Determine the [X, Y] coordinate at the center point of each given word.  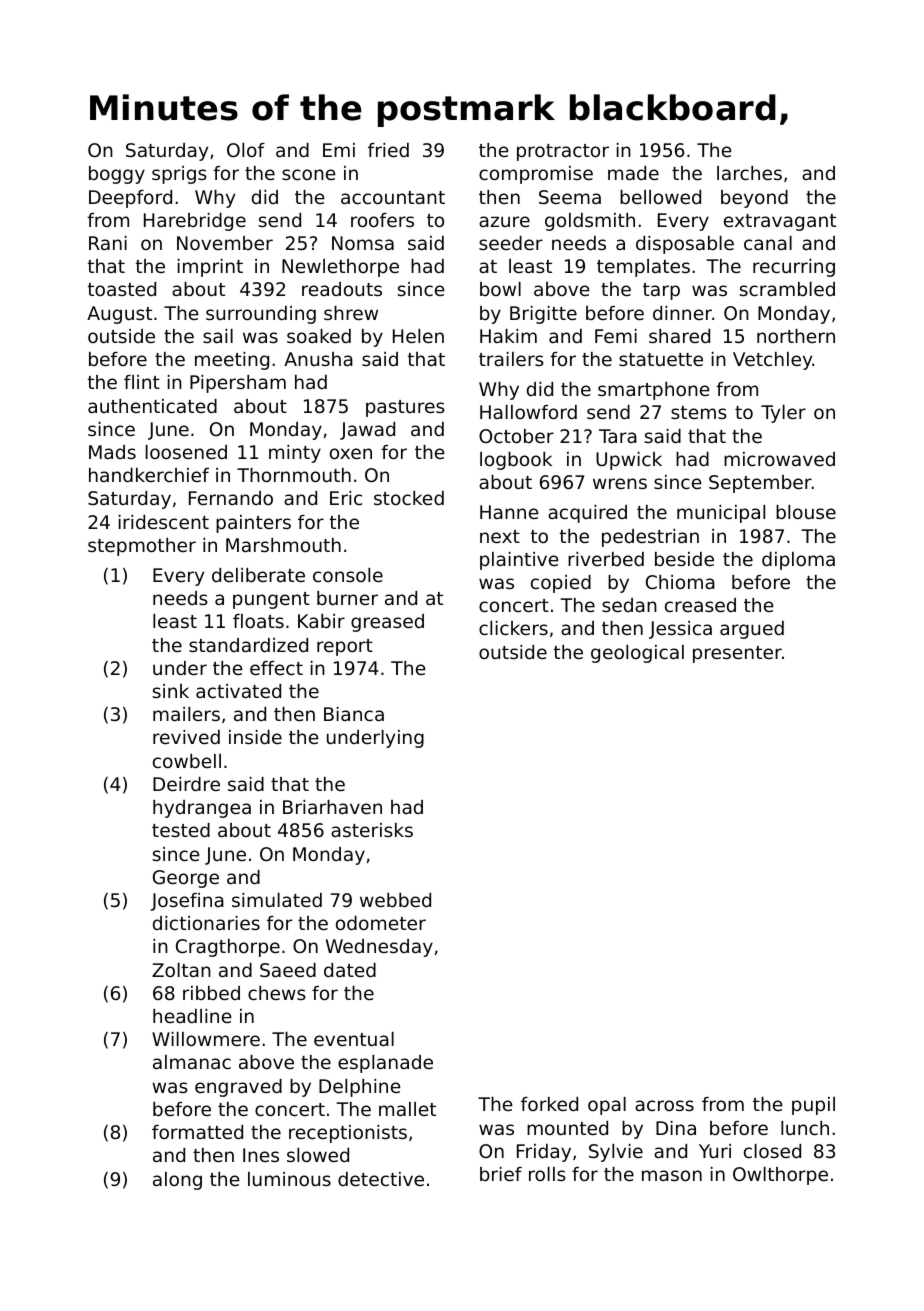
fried [388, 150]
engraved [238, 1088]
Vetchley [772, 361]
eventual [354, 1039]
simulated [277, 900]
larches [749, 173]
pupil [813, 1106]
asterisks [372, 830]
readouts [342, 289]
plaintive [519, 561]
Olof [246, 150]
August [119, 315]
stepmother [142, 547]
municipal [721, 514]
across [664, 1105]
